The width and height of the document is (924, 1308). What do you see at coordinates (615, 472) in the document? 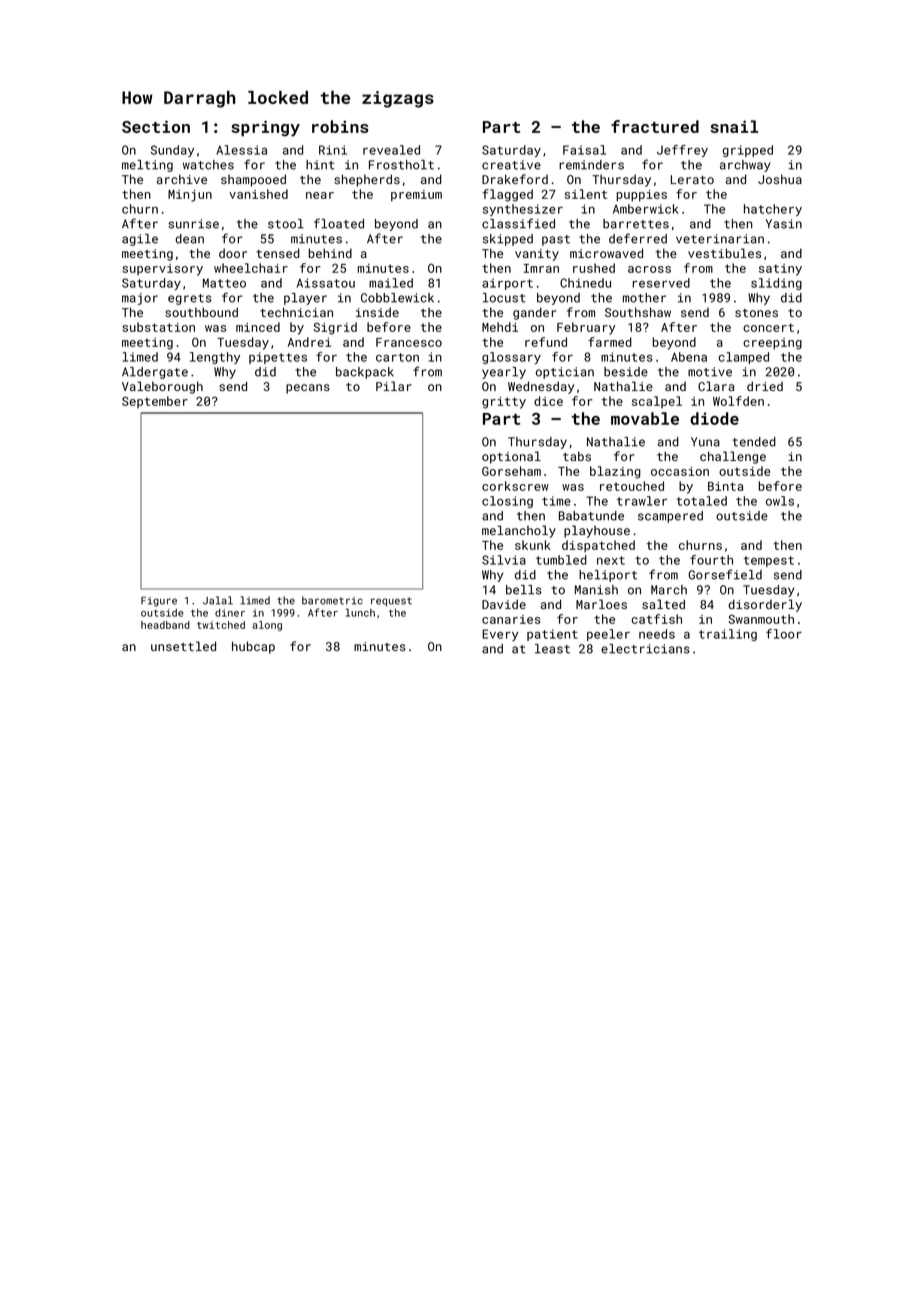
I see `blazing` at bounding box center [615, 472].
